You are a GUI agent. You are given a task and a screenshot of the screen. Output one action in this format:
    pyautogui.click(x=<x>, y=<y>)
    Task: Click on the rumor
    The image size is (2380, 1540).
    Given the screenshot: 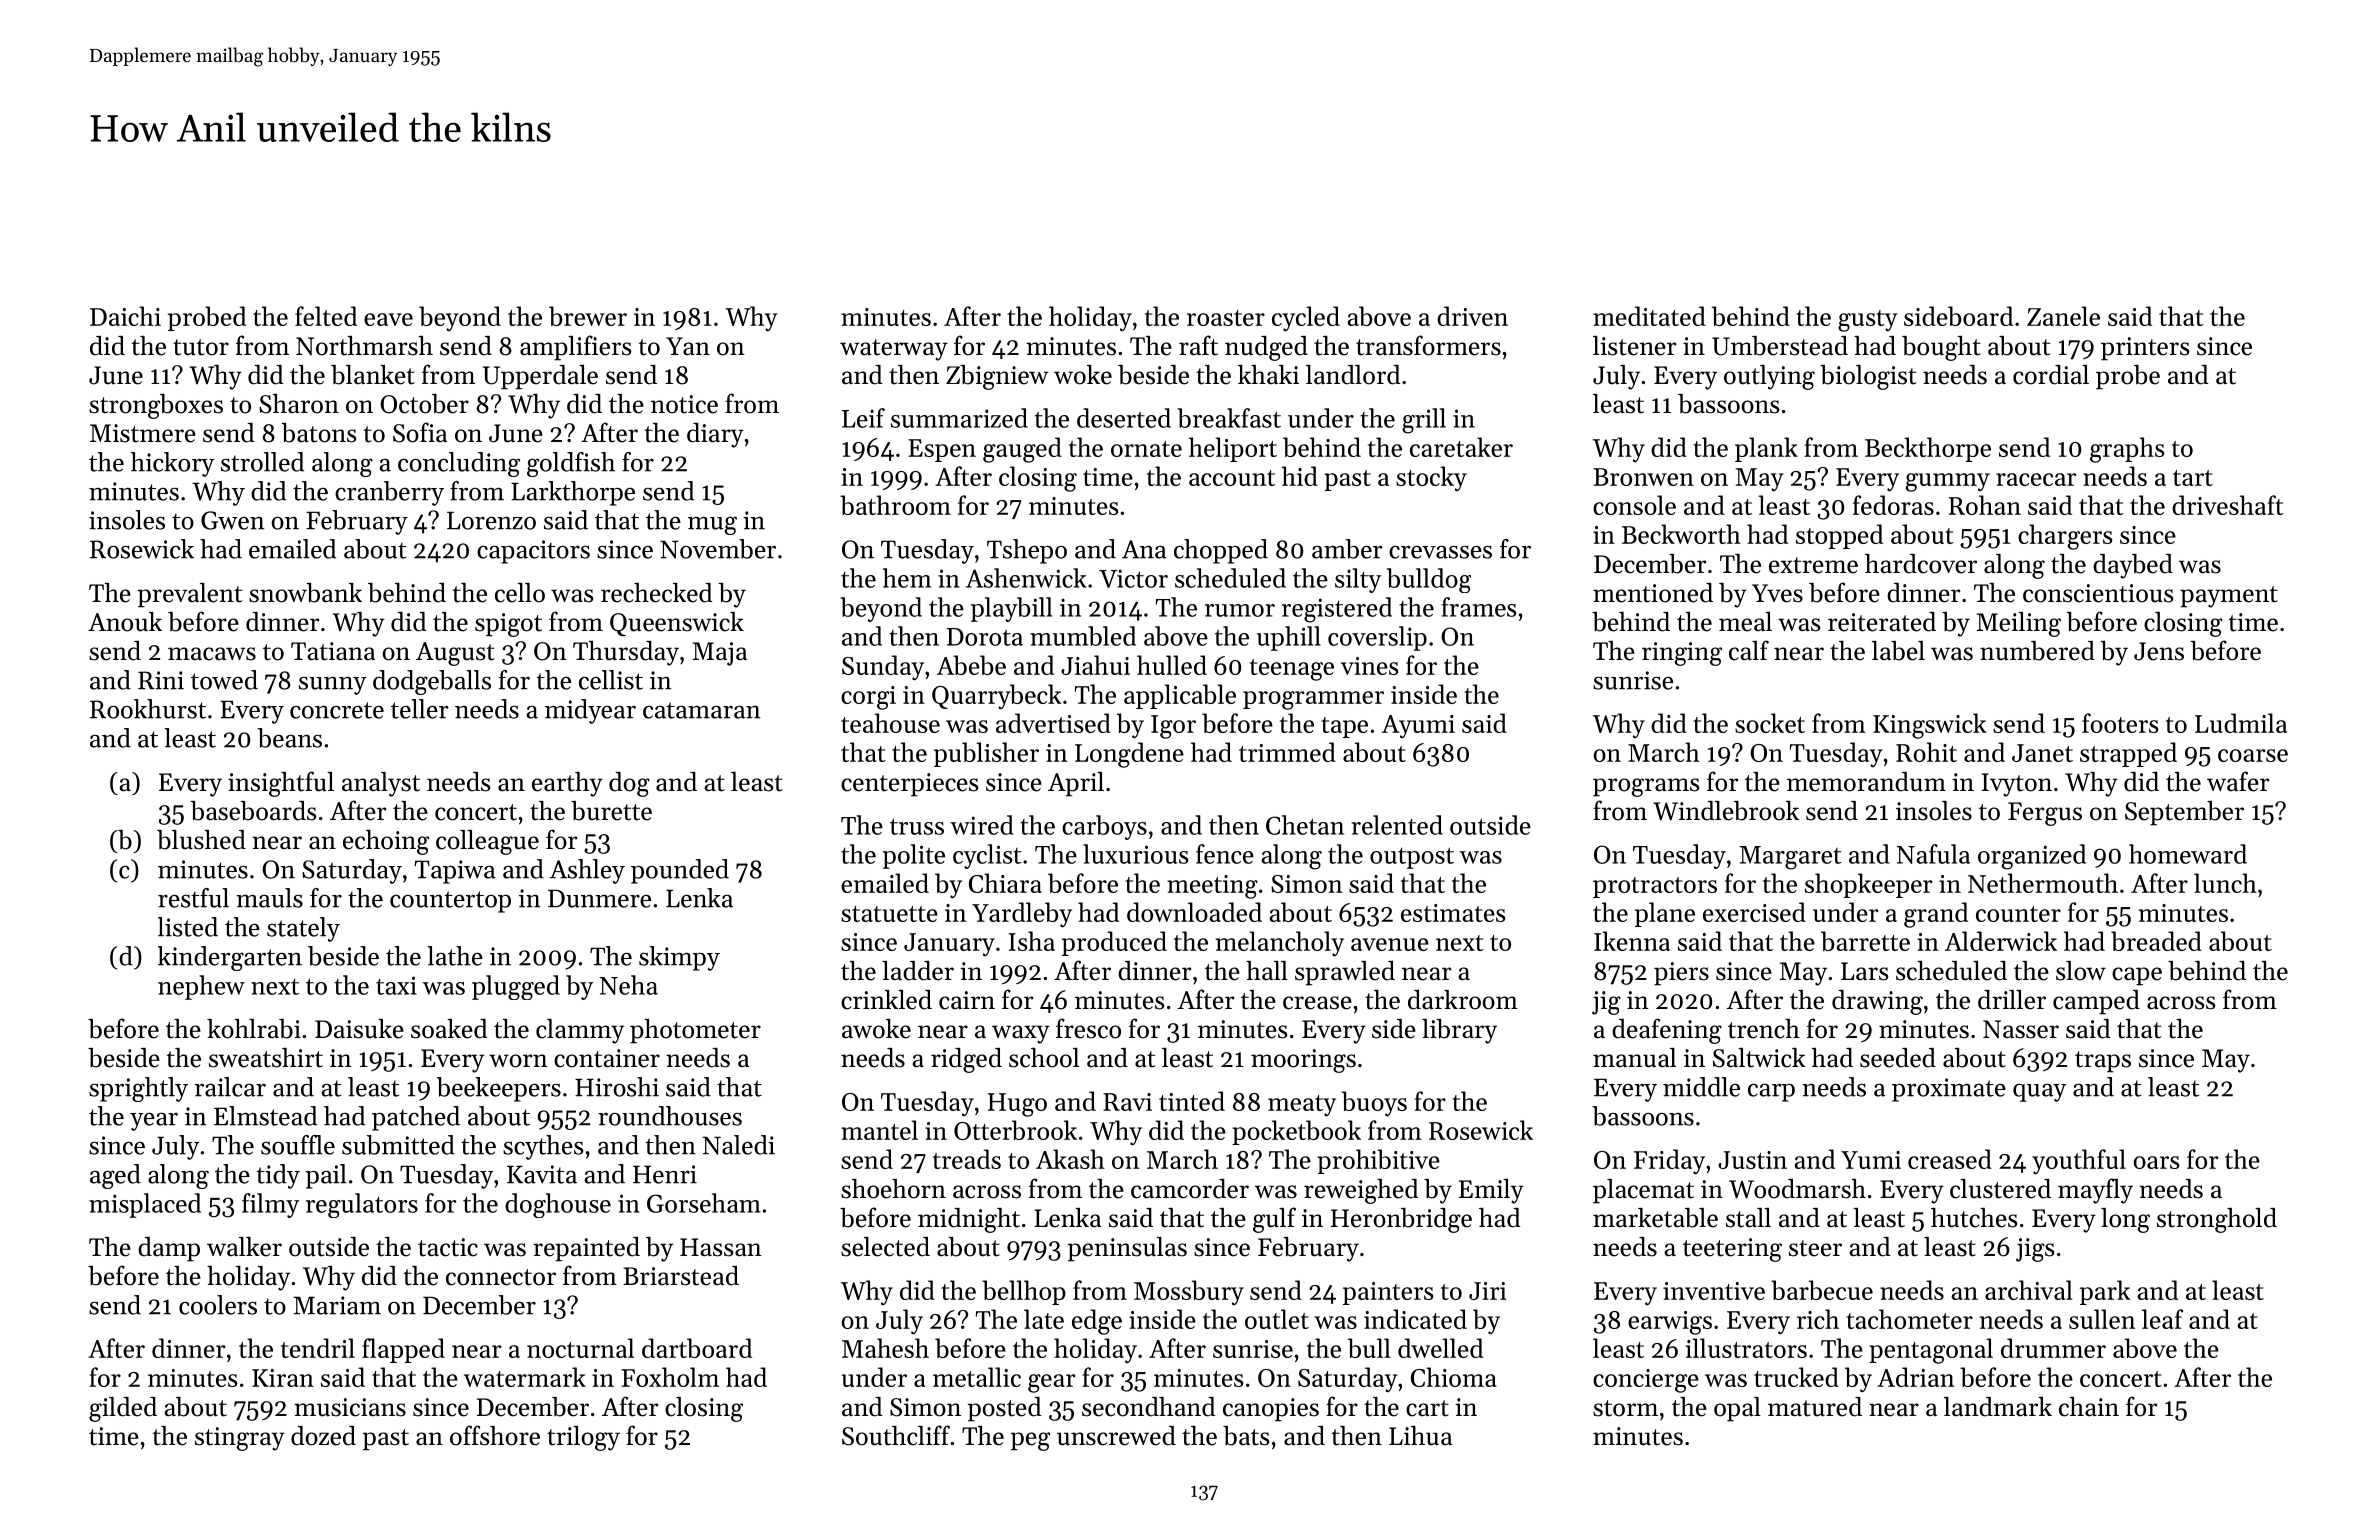 What is the action you would take?
    pyautogui.click(x=1240, y=610)
